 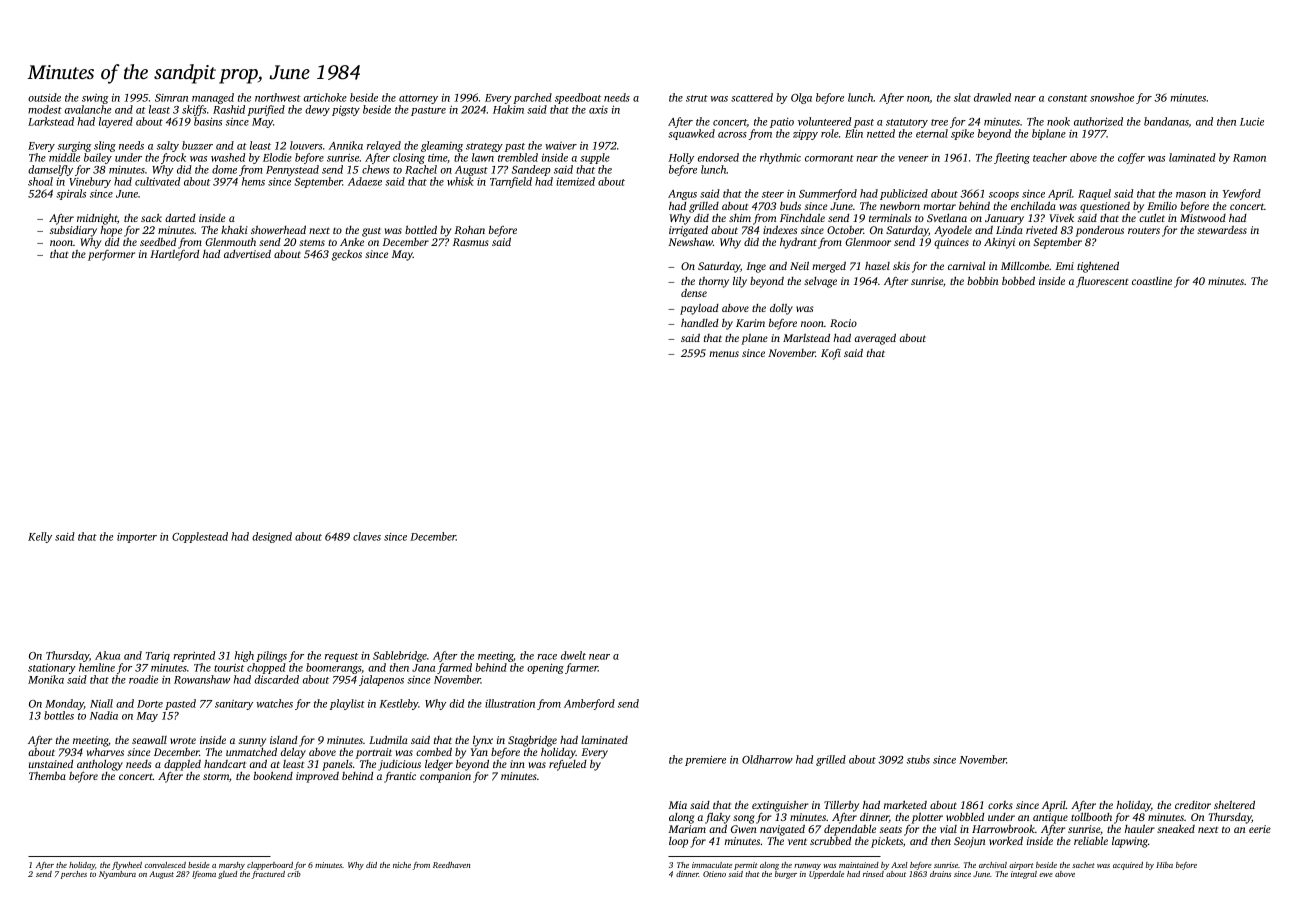 I want to click on artichoke, so click(x=325, y=97).
